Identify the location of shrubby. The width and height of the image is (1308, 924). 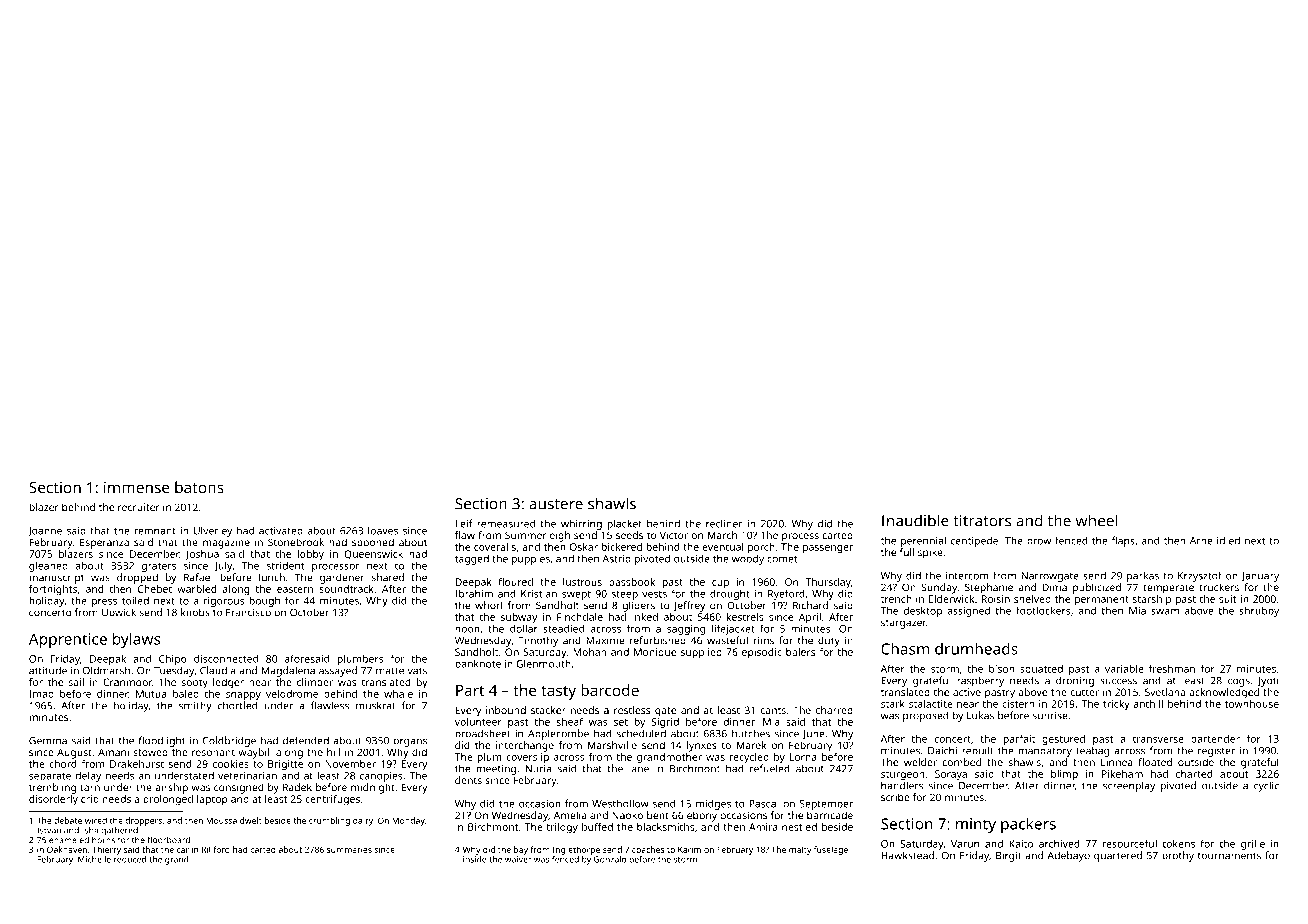
(1259, 611).
